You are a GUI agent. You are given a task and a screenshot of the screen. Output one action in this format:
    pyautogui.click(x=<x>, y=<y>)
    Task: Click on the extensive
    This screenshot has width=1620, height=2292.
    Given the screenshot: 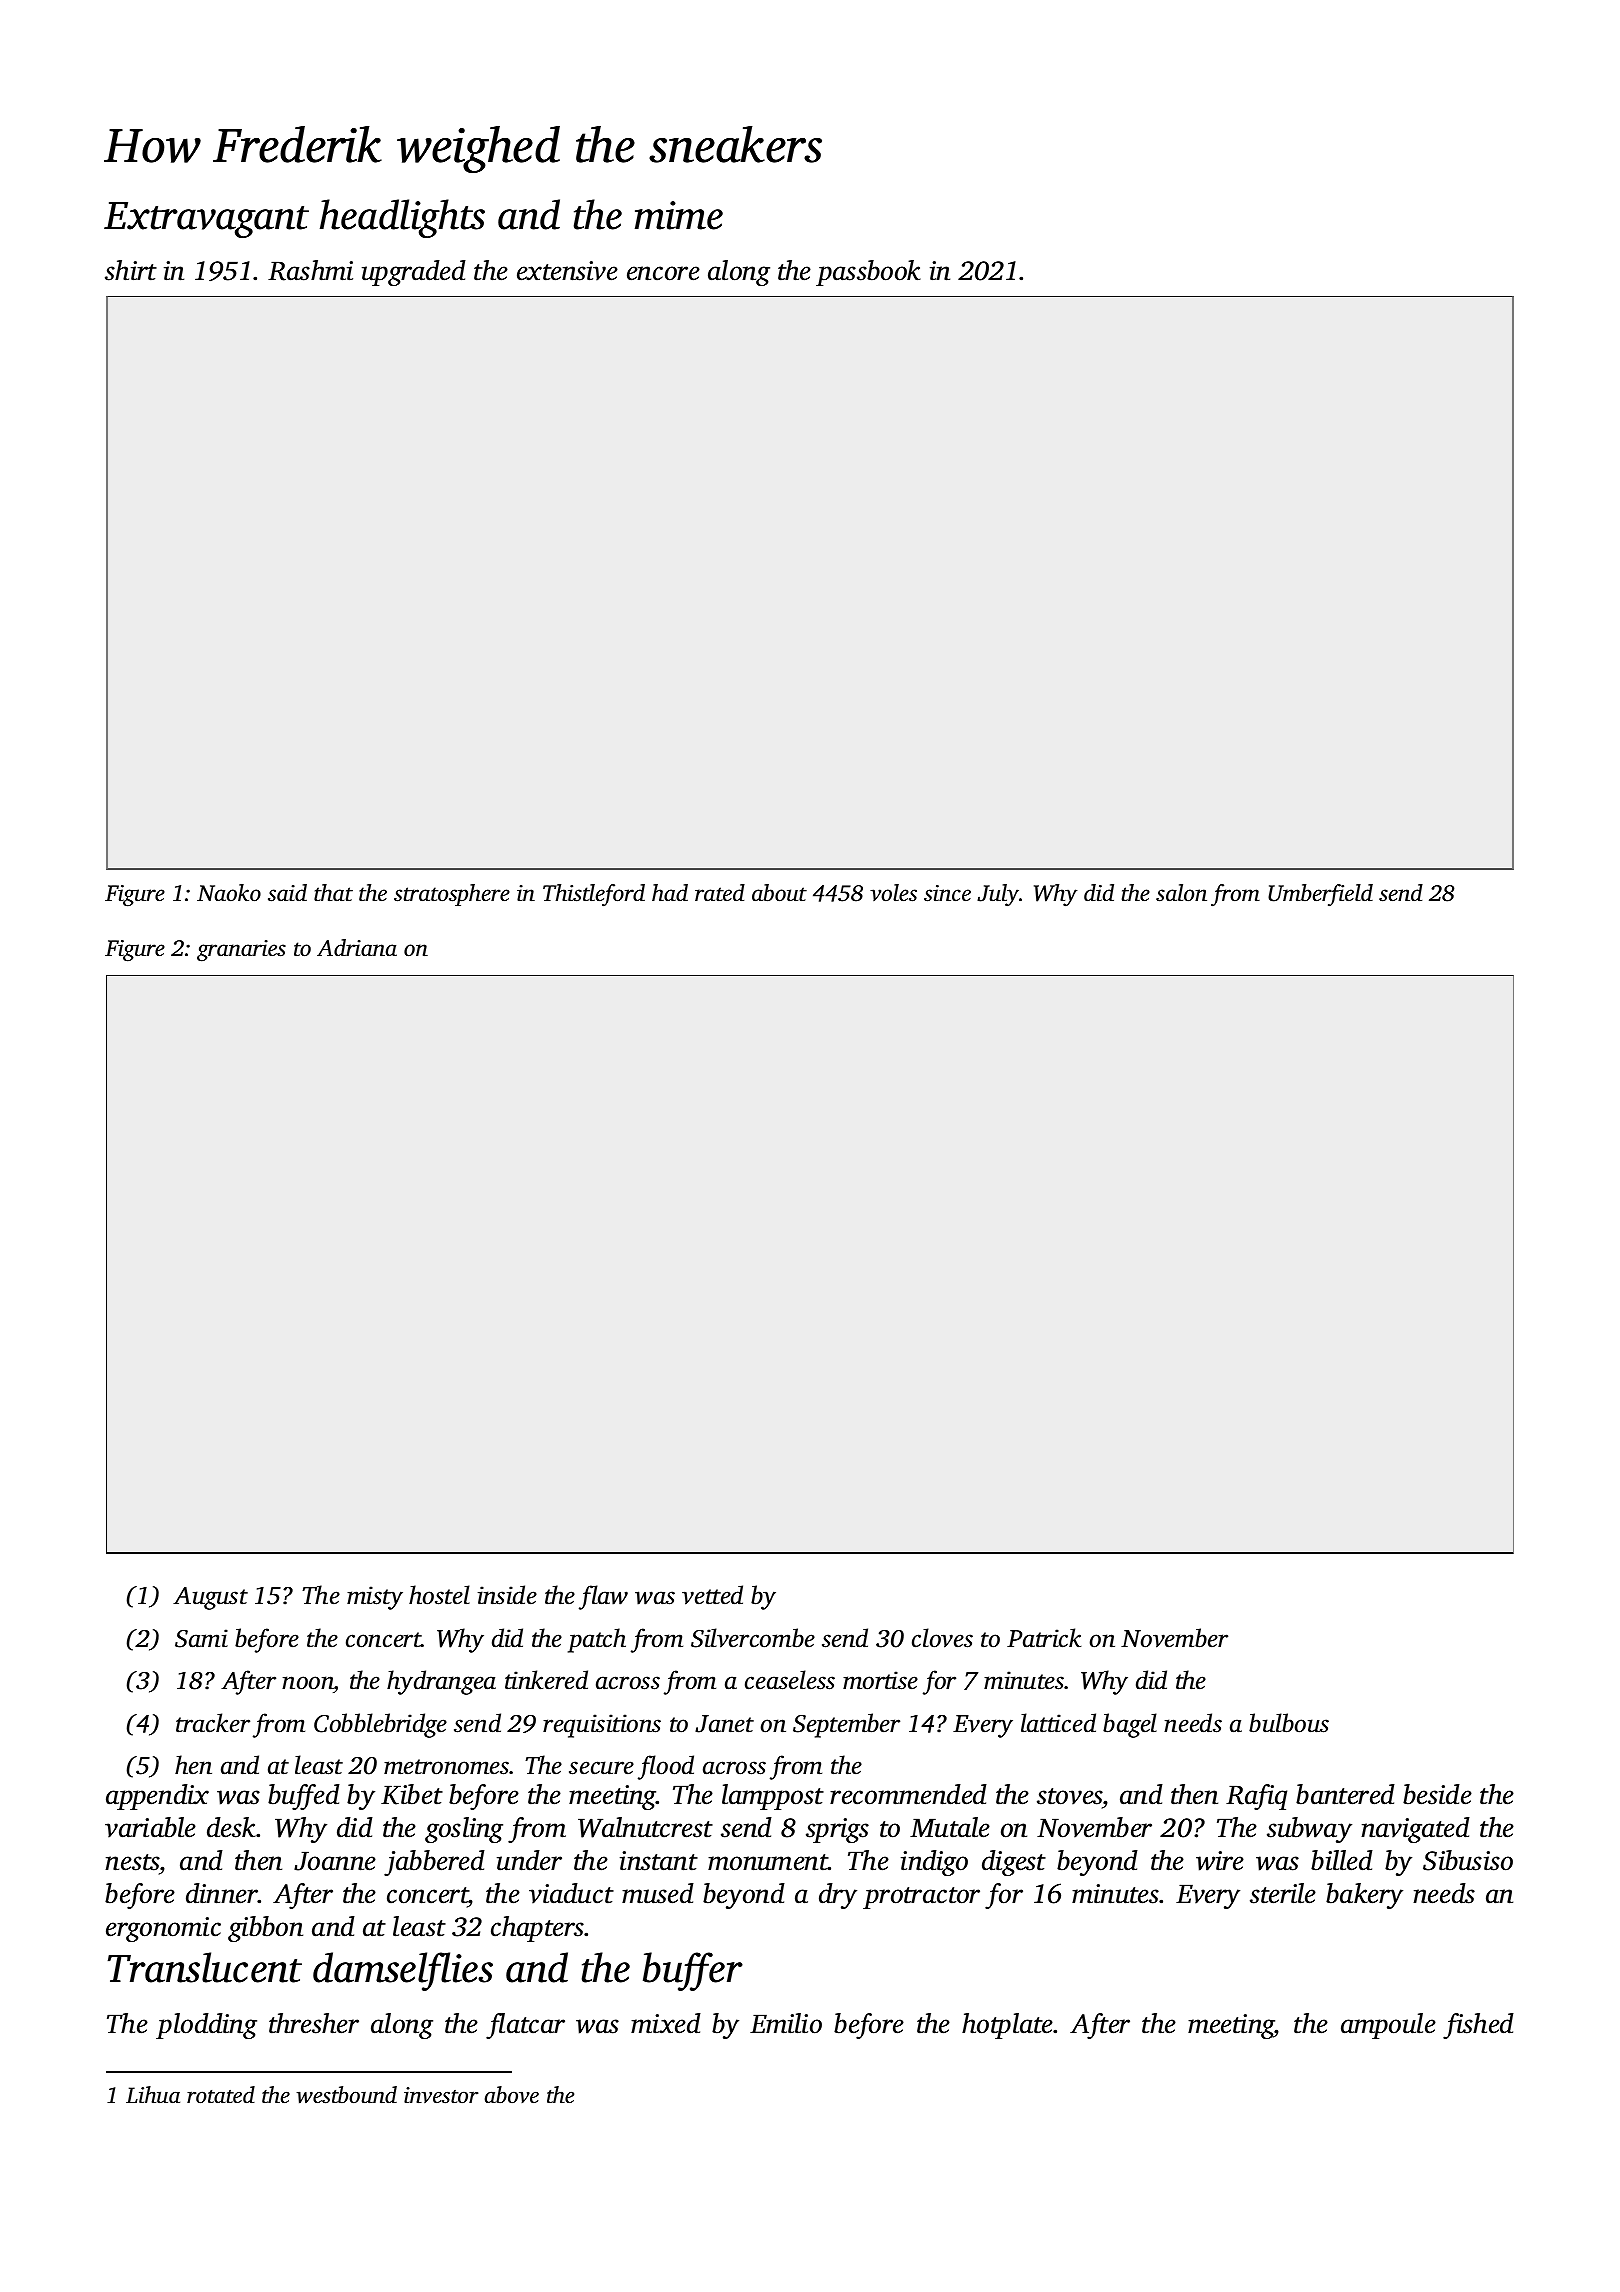 What is the action you would take?
    pyautogui.click(x=567, y=271)
